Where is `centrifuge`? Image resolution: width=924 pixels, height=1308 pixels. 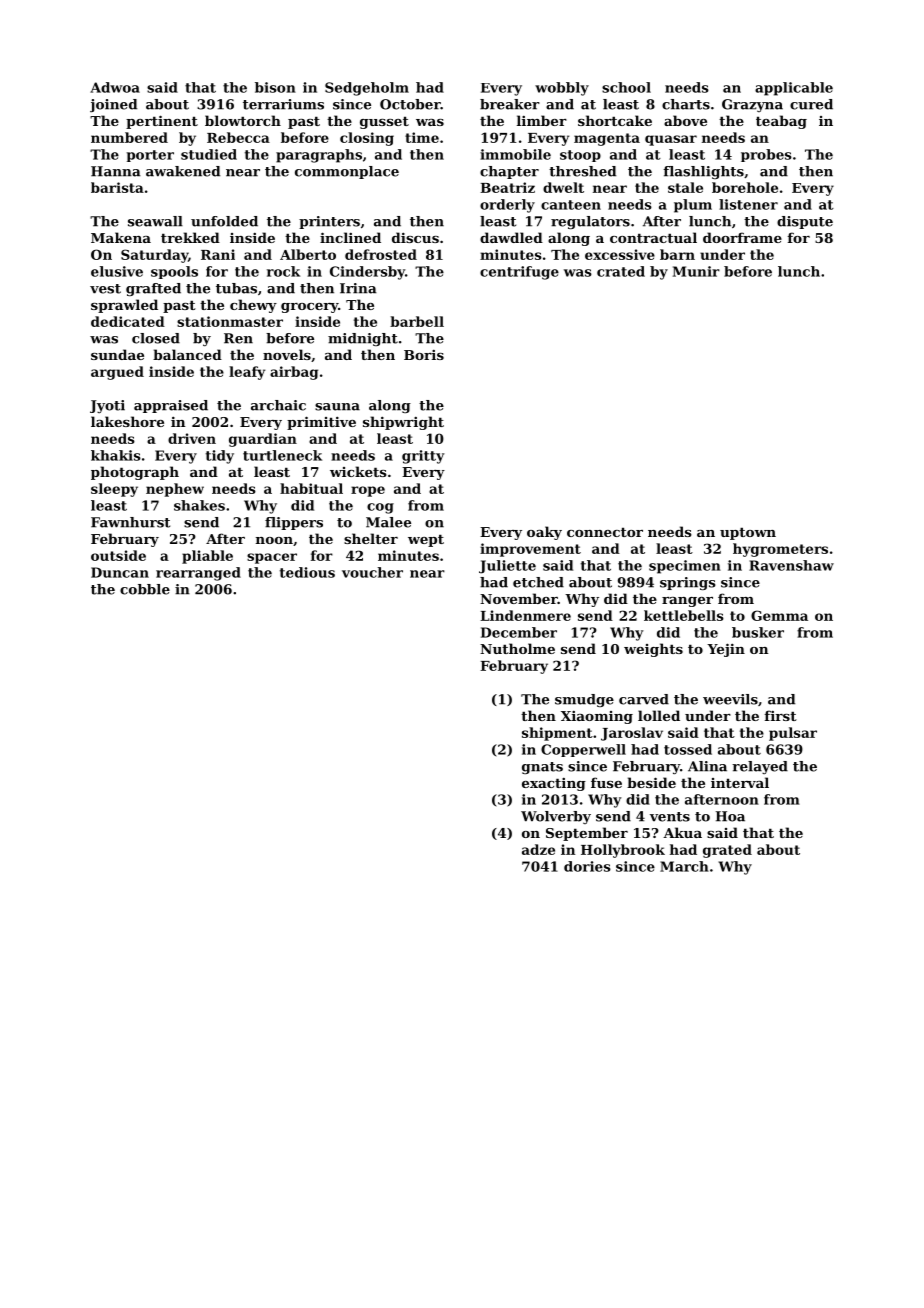
centrifuge is located at coordinates (519, 273).
